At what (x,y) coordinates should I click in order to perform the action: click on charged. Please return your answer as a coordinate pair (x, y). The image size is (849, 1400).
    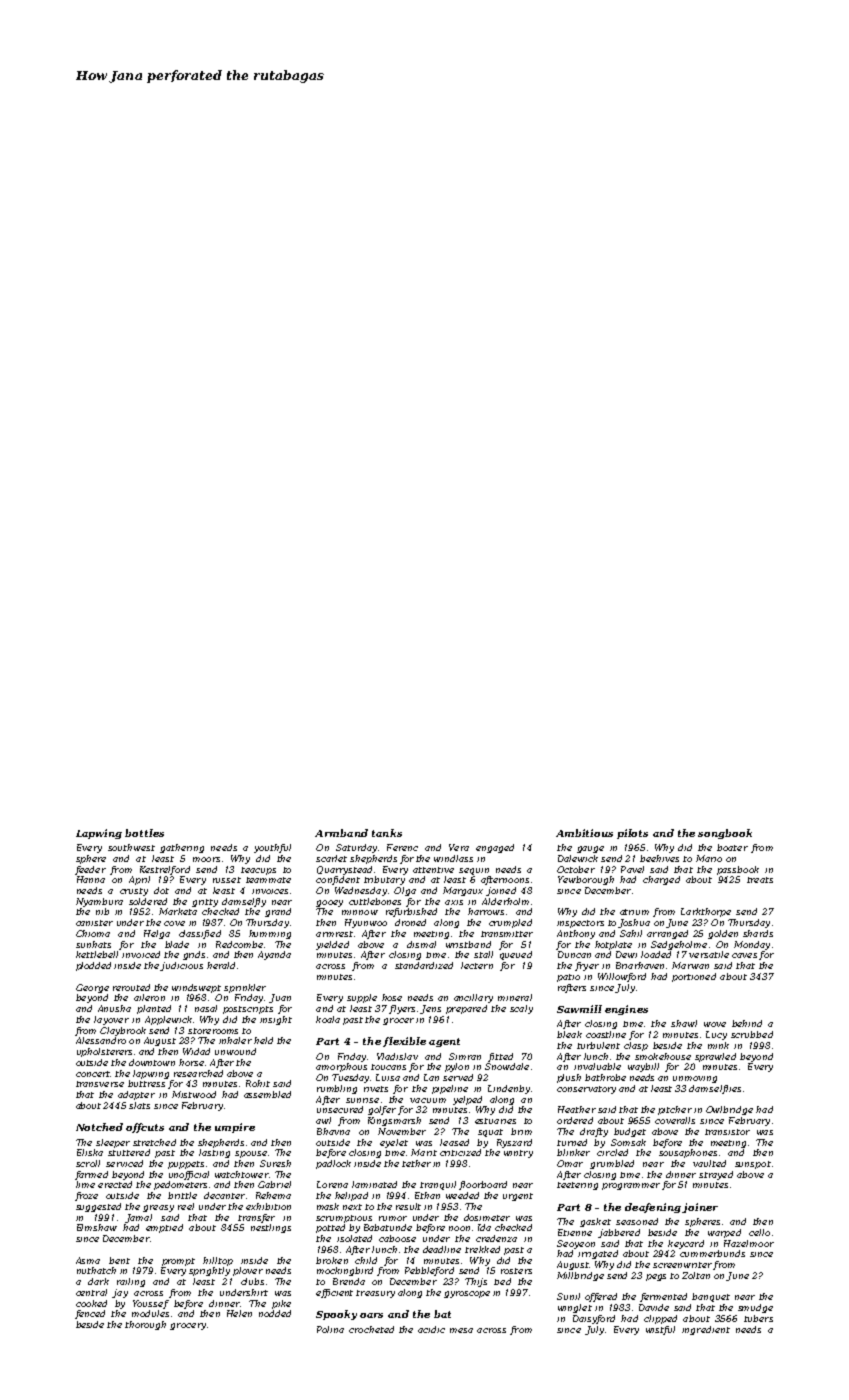
    Looking at the image, I should click on (661, 880).
